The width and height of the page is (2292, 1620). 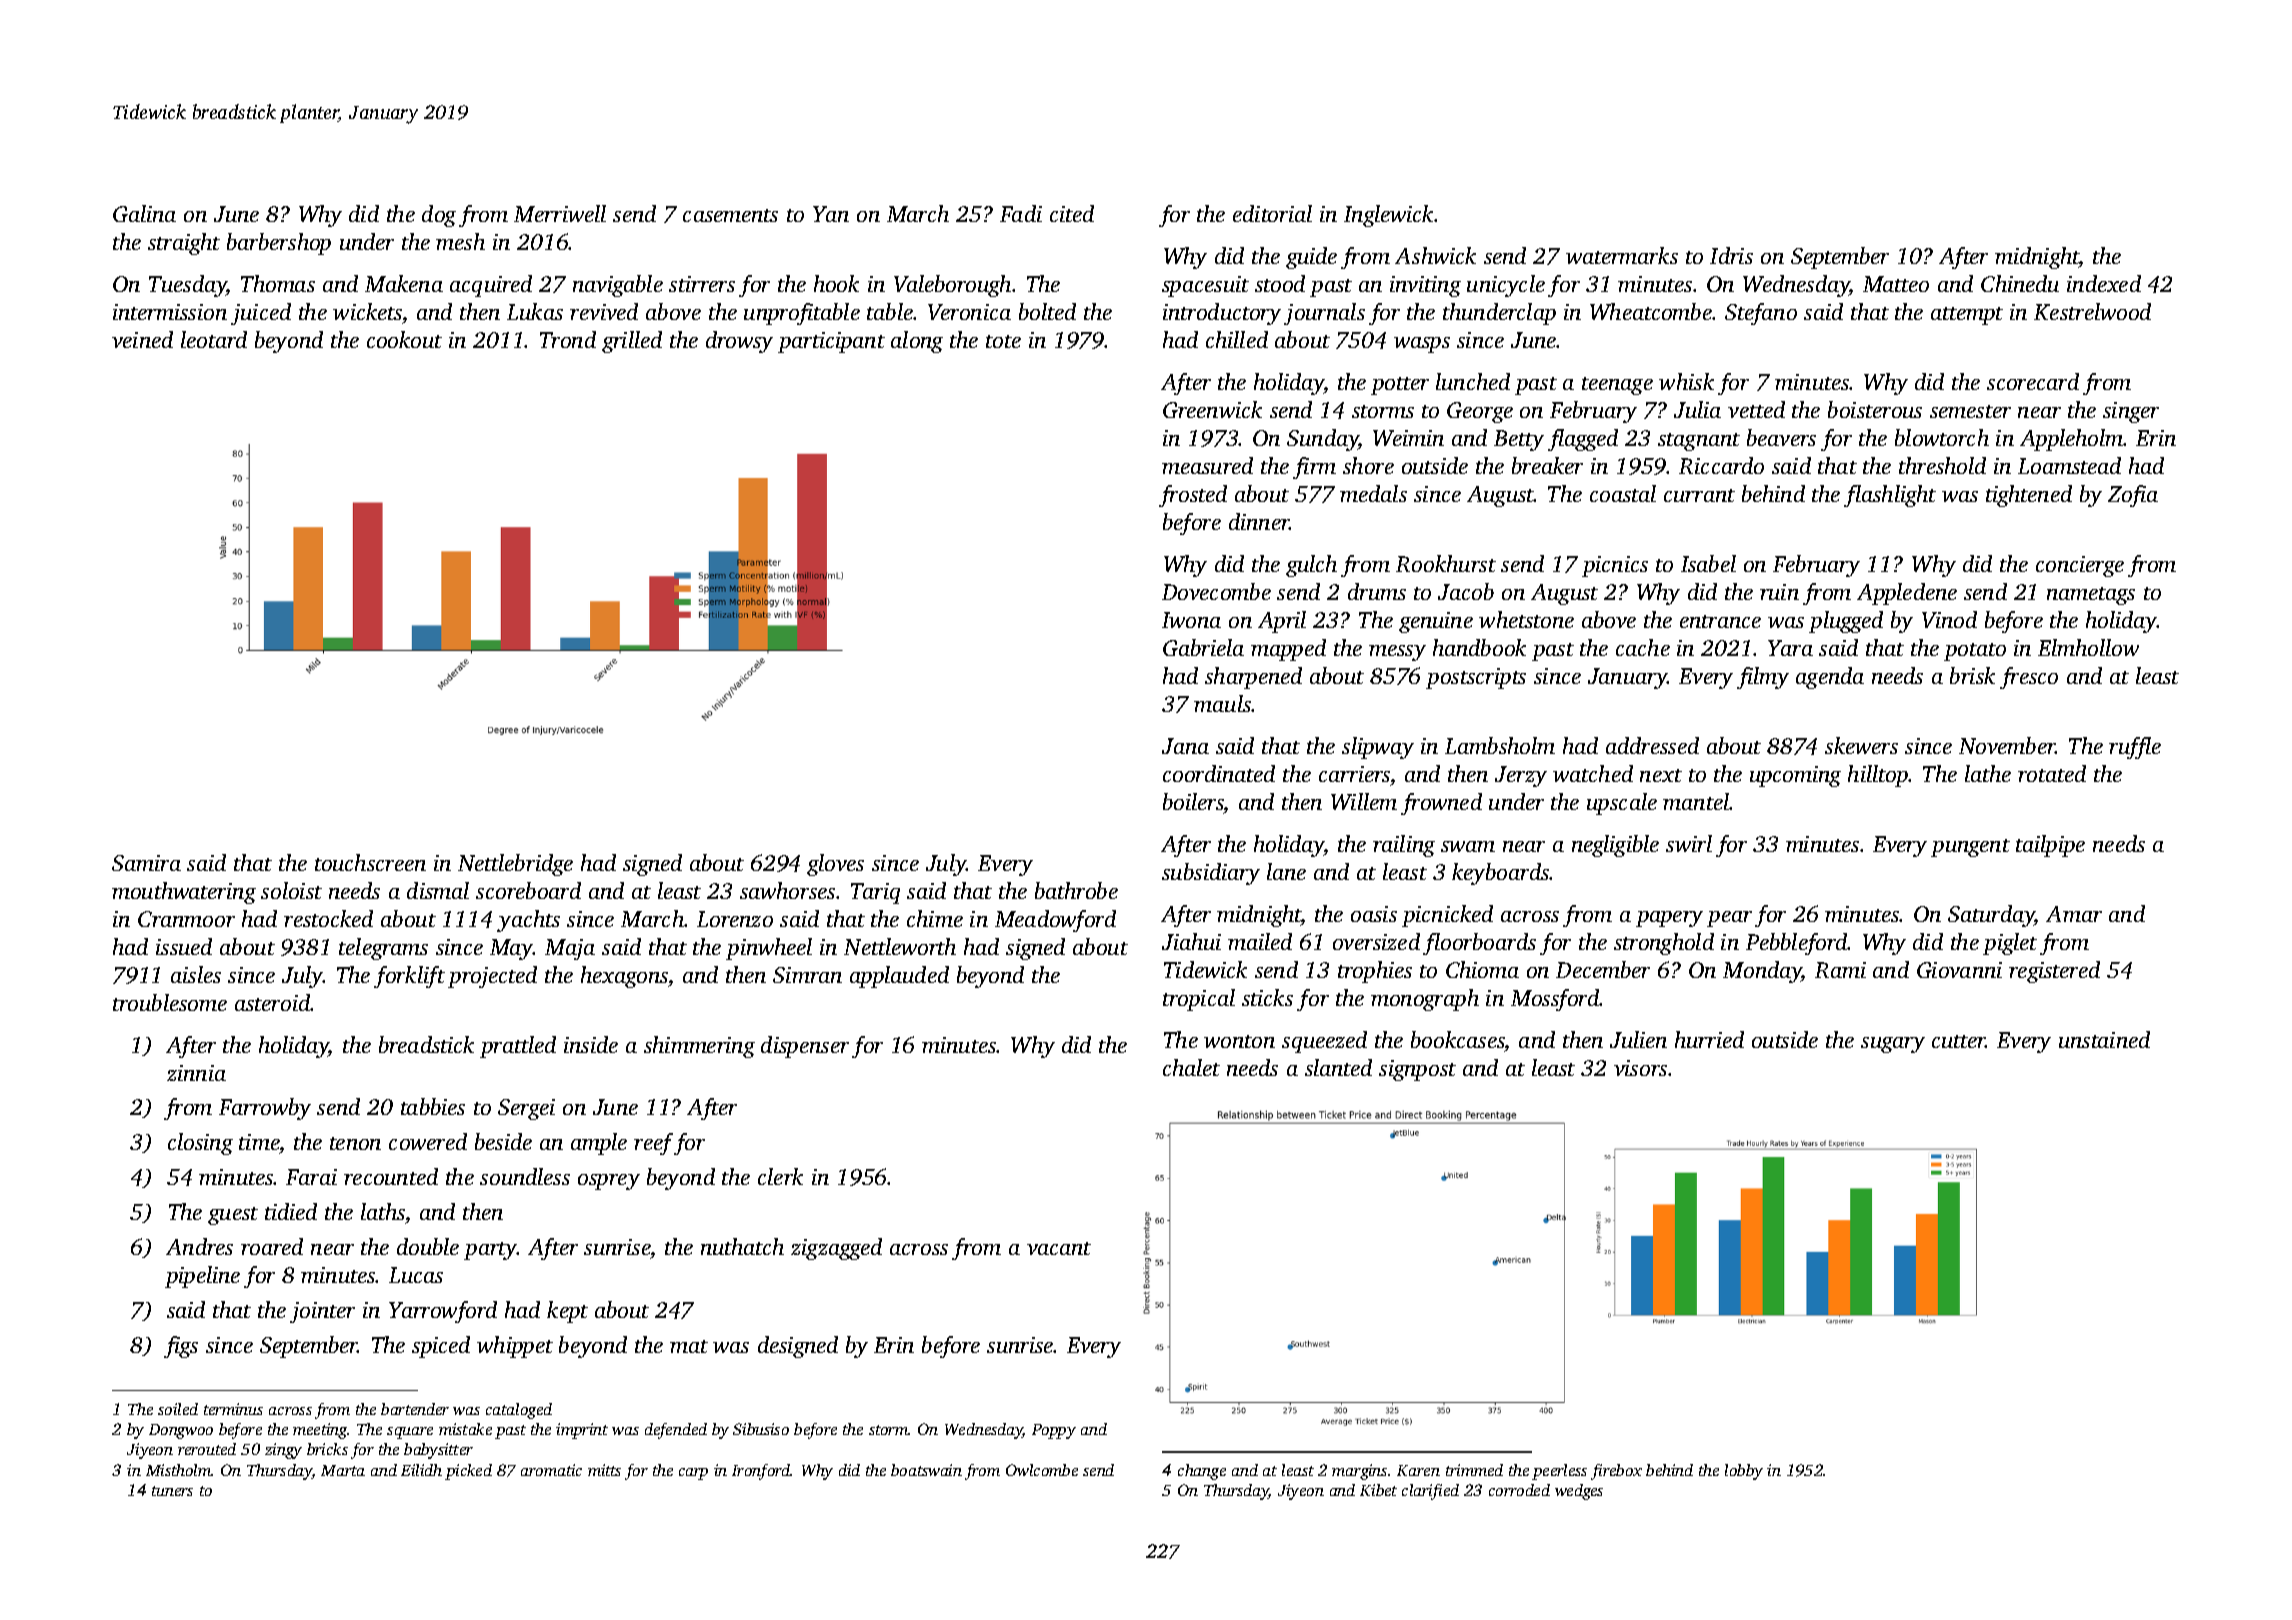 I want to click on roared, so click(x=272, y=1246).
